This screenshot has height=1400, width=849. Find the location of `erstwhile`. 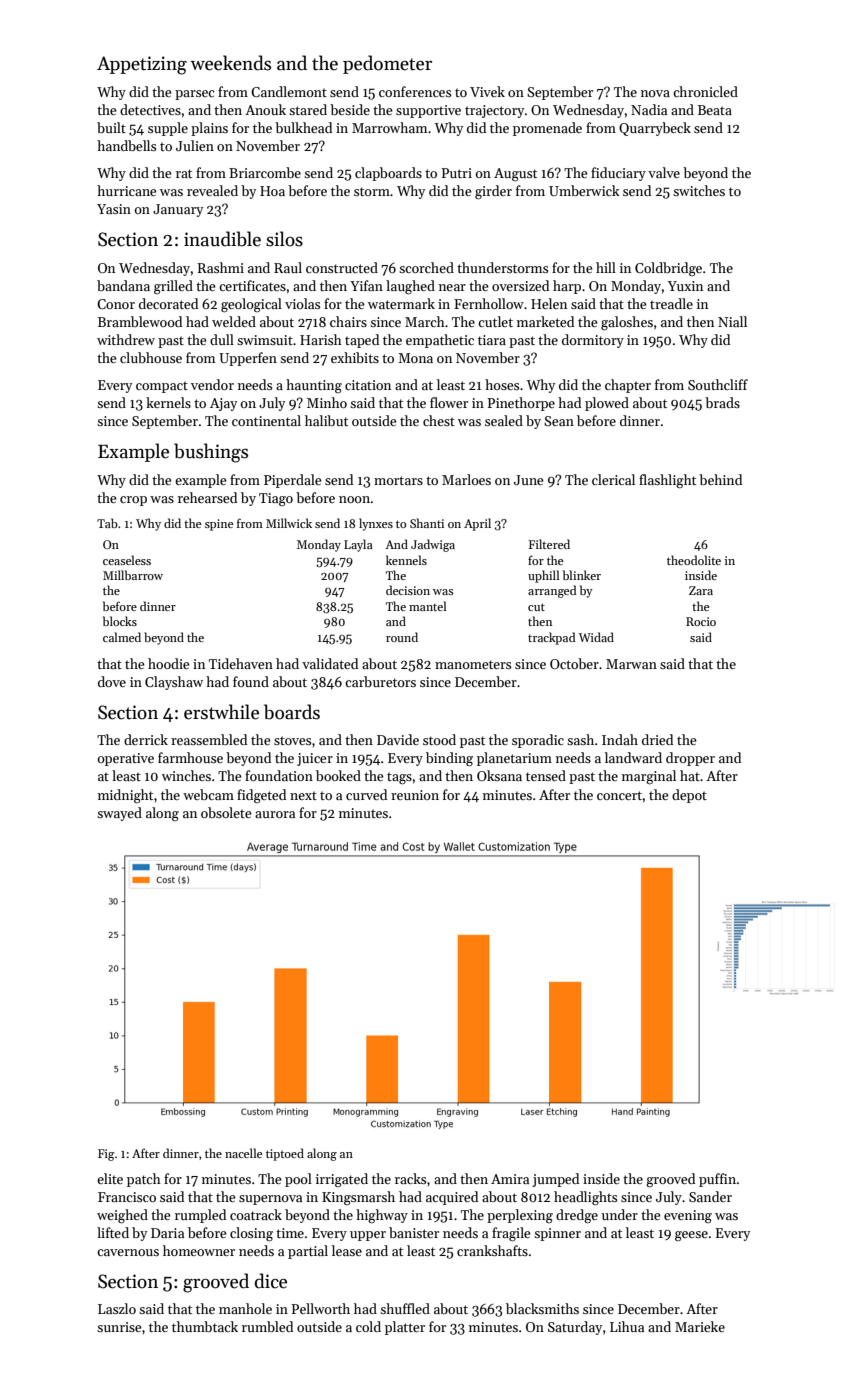

erstwhile is located at coordinates (221, 712).
